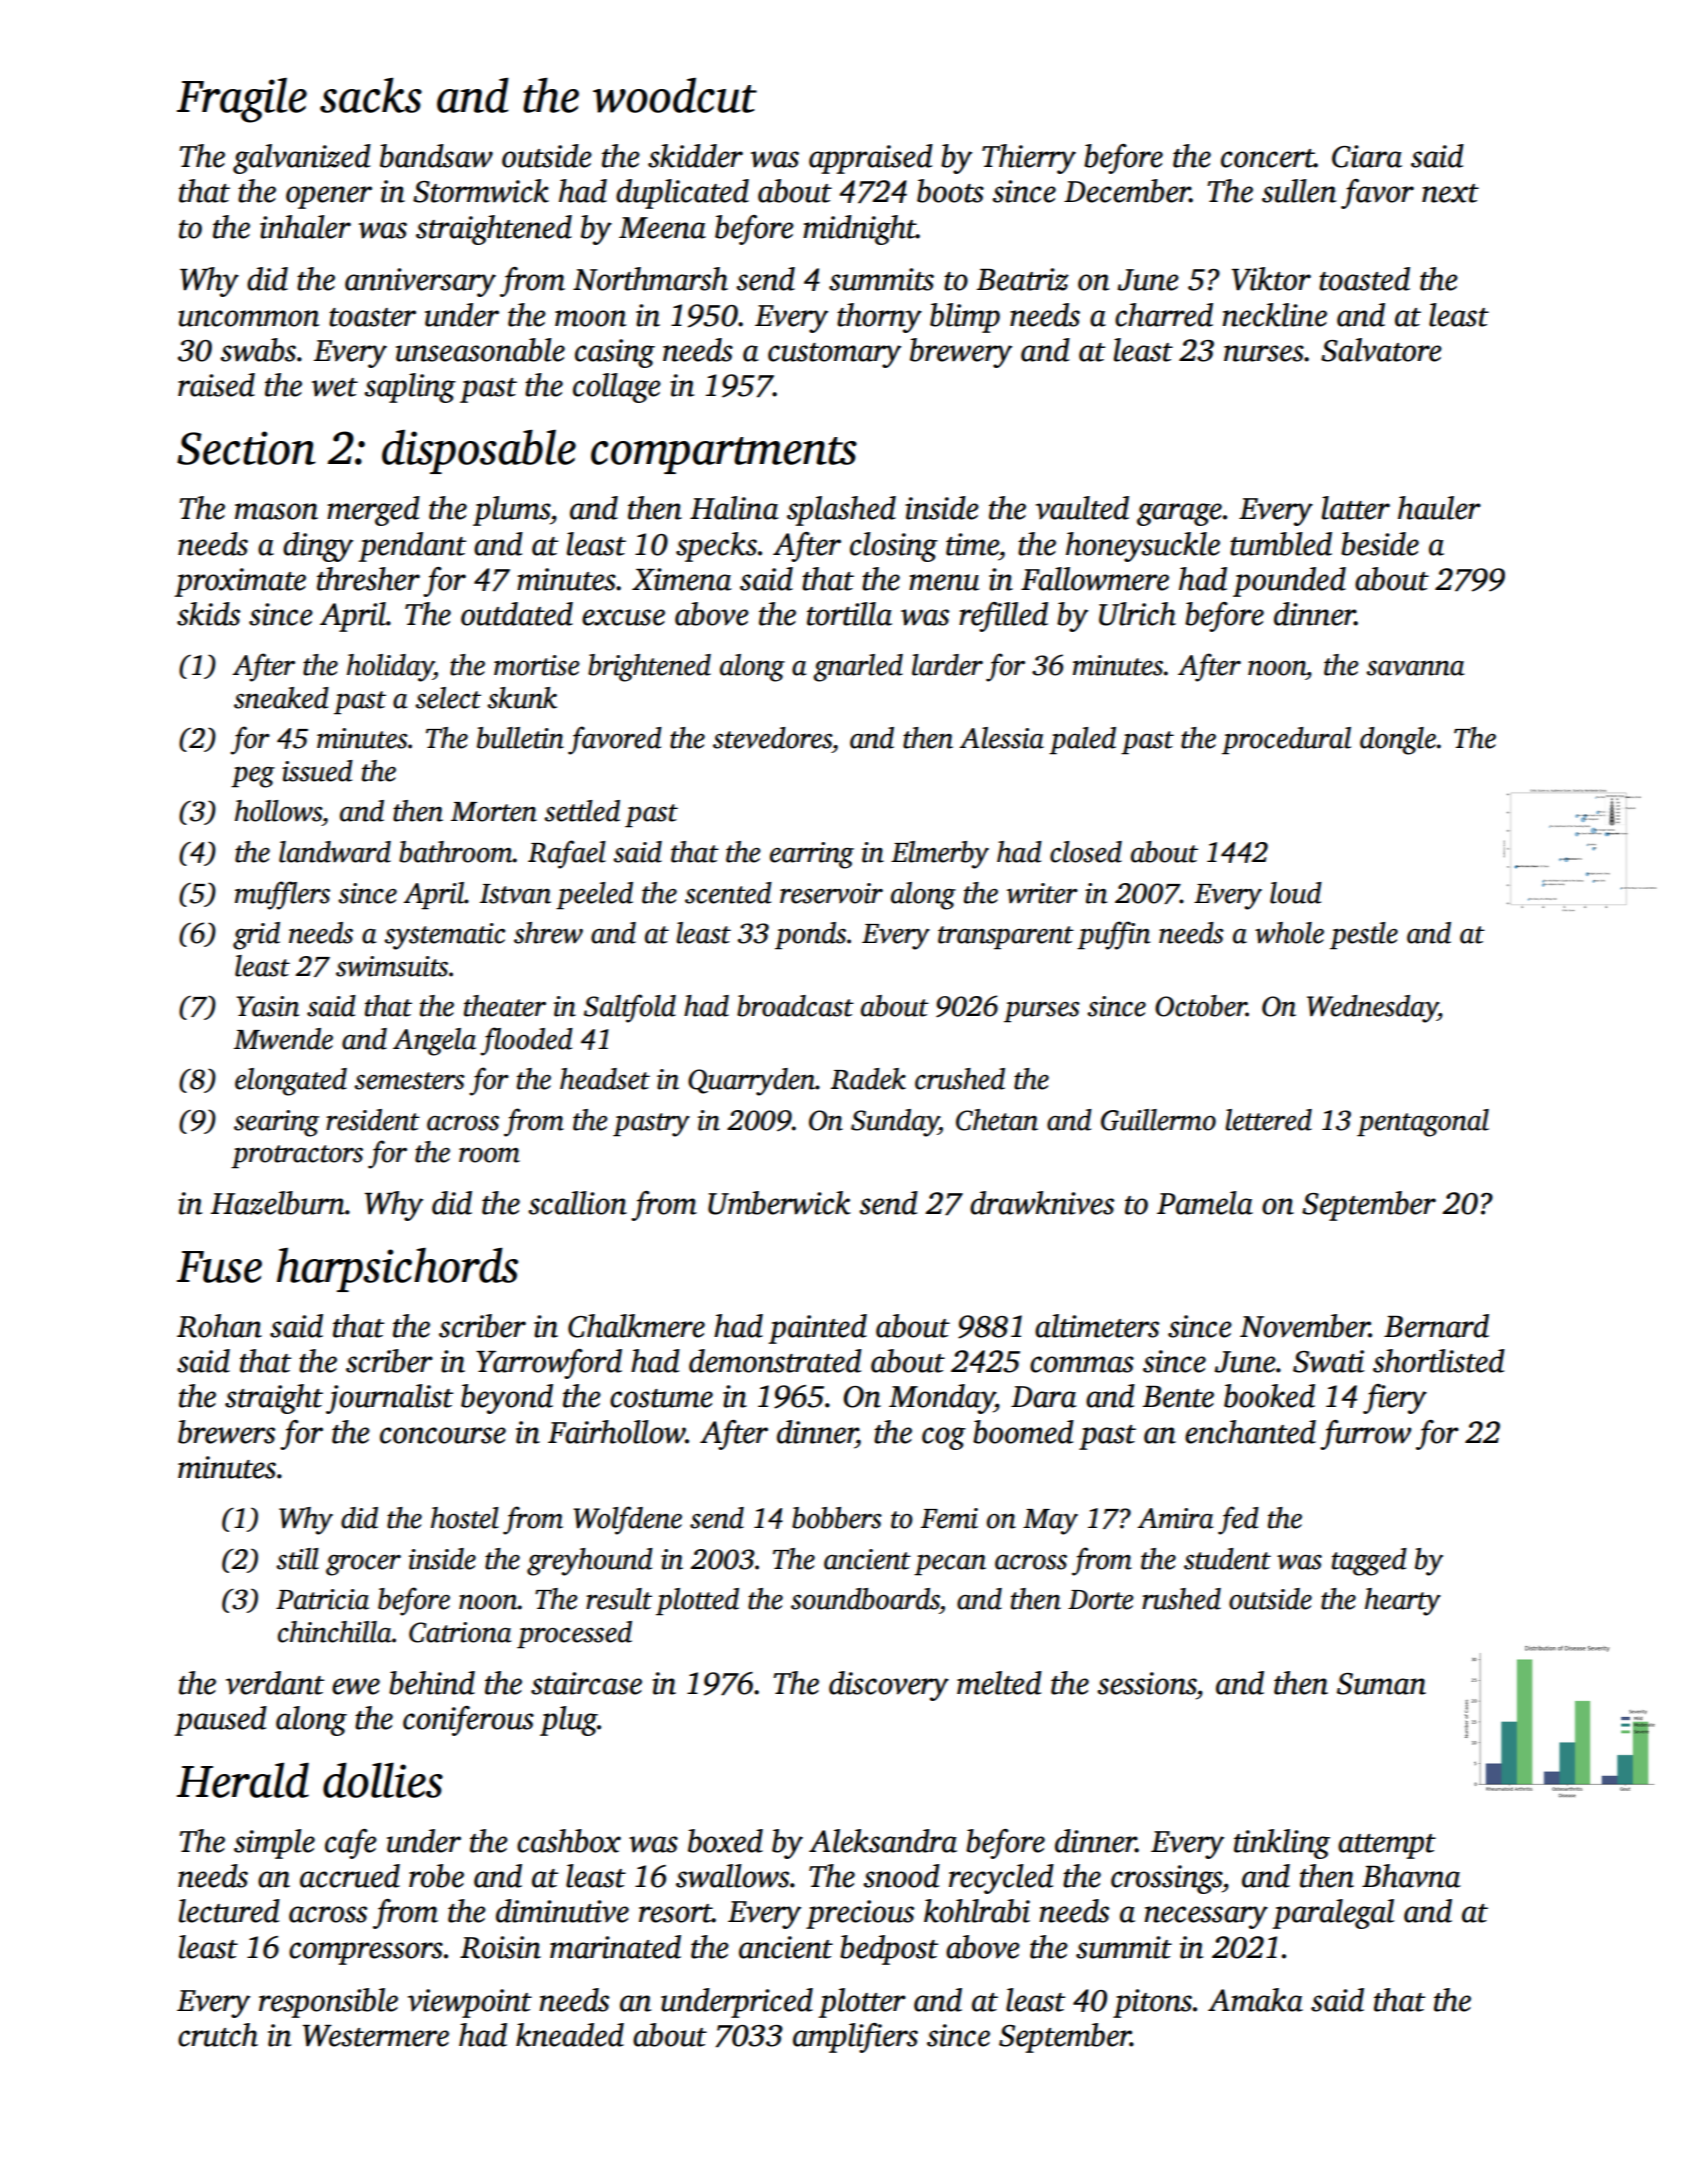 Image resolution: width=1683 pixels, height=2178 pixels. Describe the element at coordinates (1380, 544) in the document. I see `beside` at that location.
